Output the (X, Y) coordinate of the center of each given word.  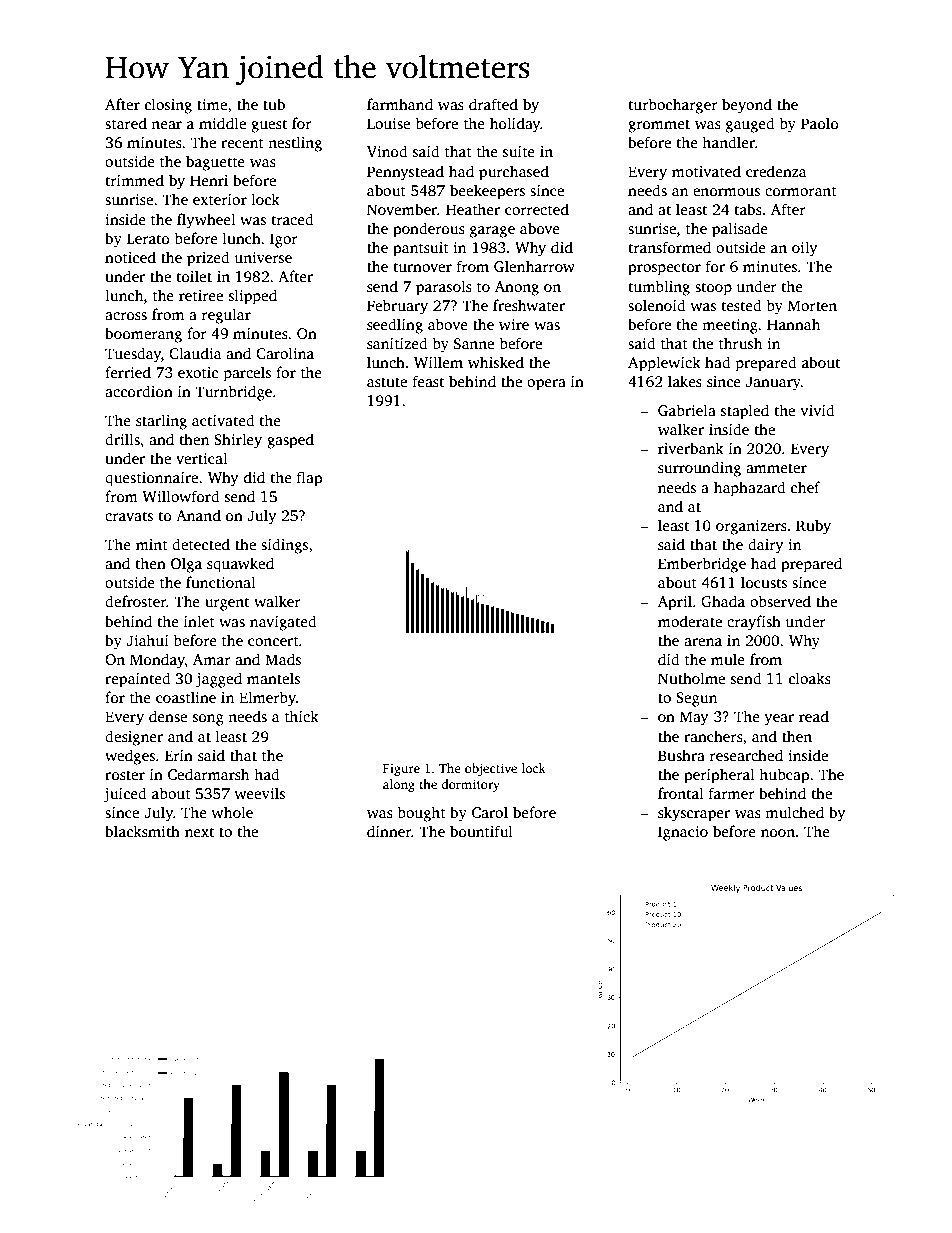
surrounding (699, 469)
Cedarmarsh (208, 774)
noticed (130, 257)
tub (274, 104)
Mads (283, 659)
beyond (747, 106)
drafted (493, 104)
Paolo (820, 123)
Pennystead (405, 173)
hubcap (784, 776)
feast (428, 381)
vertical (201, 458)
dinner (389, 831)
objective (491, 769)
